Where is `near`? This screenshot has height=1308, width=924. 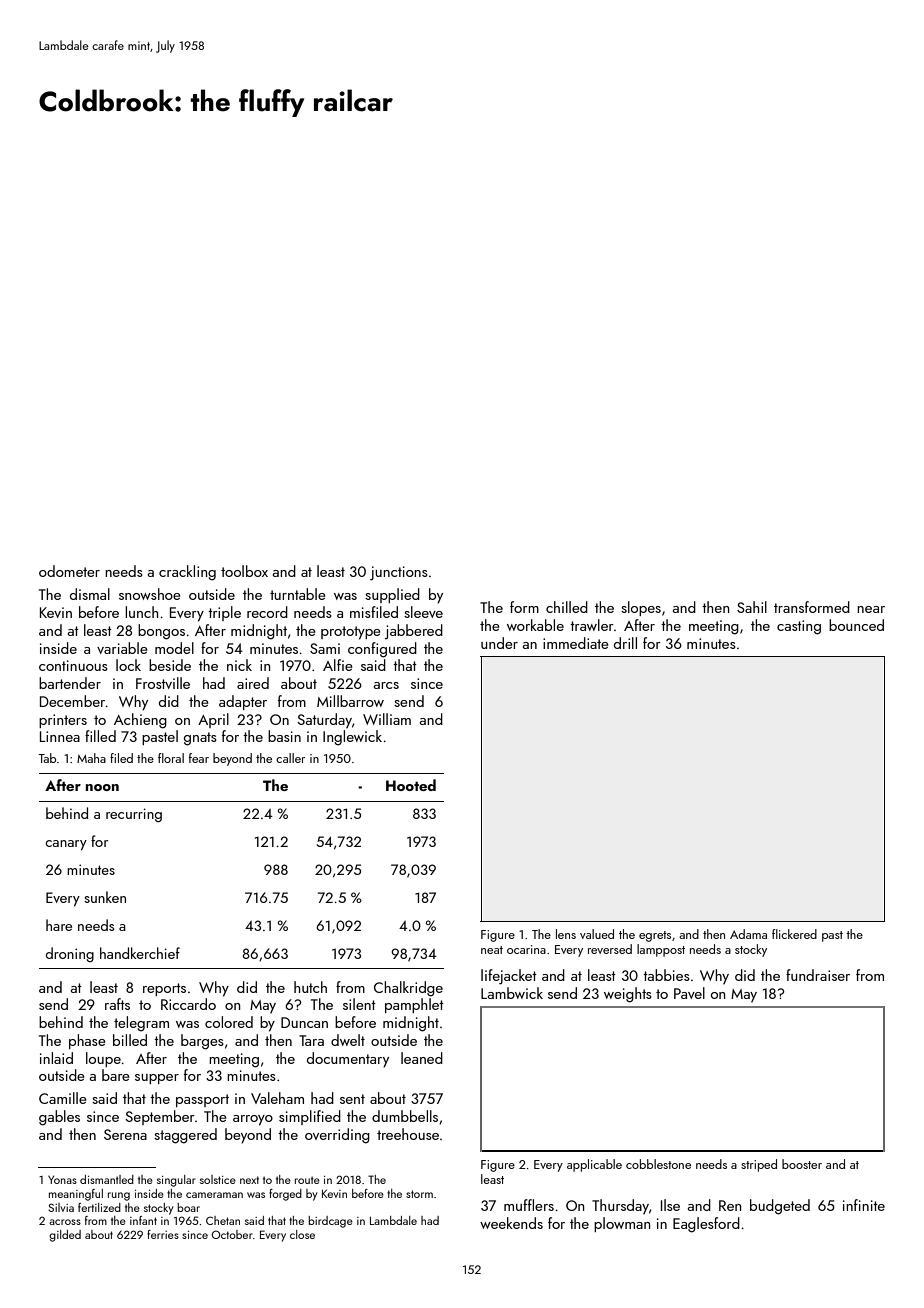 near is located at coordinates (871, 609).
